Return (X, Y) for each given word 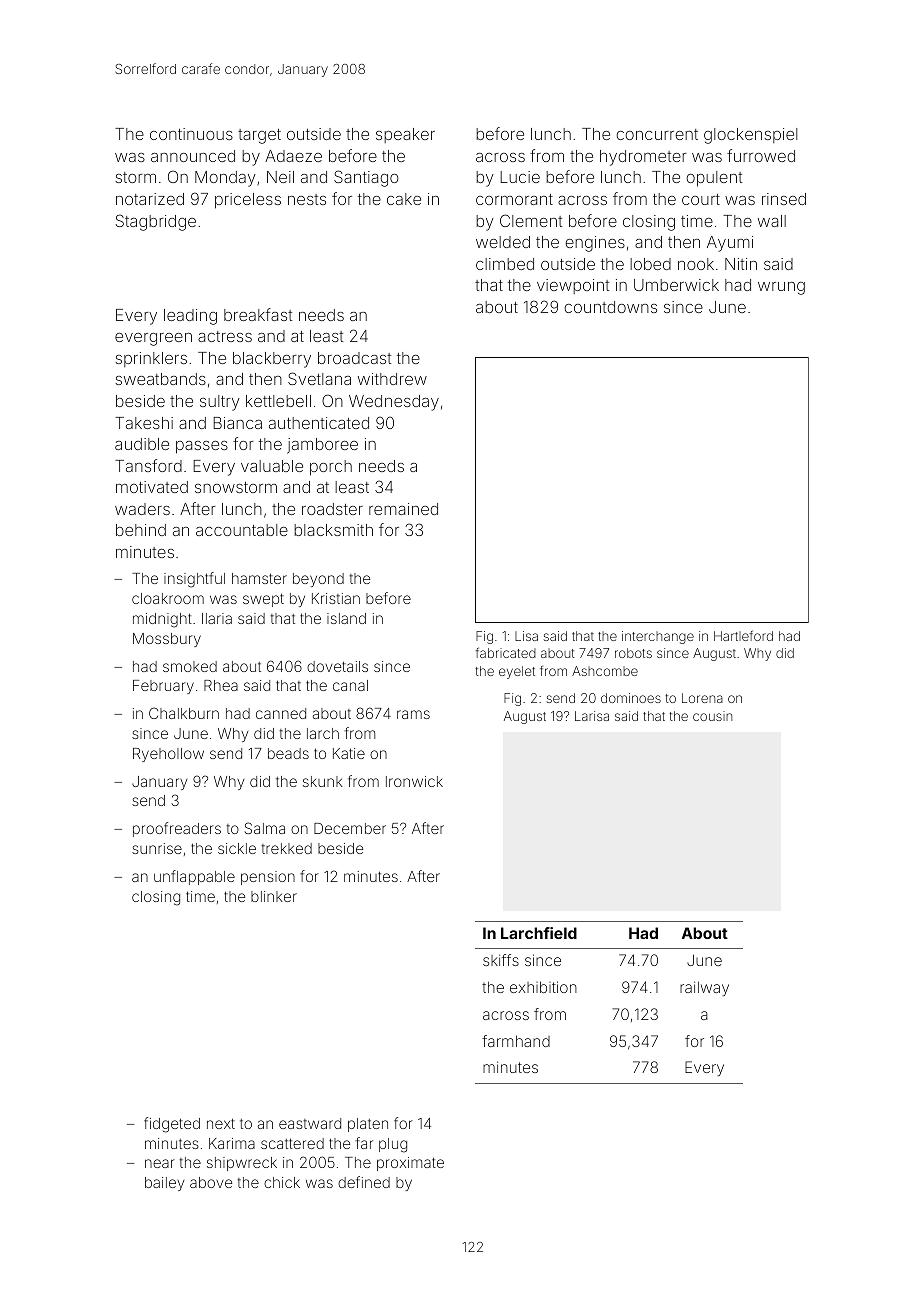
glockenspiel (750, 136)
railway (704, 988)
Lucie (520, 177)
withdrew (392, 379)
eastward (310, 1123)
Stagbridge (156, 222)
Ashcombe (605, 671)
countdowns (610, 307)
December (350, 828)
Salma (264, 828)
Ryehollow (168, 755)
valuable (272, 466)
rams (413, 714)
